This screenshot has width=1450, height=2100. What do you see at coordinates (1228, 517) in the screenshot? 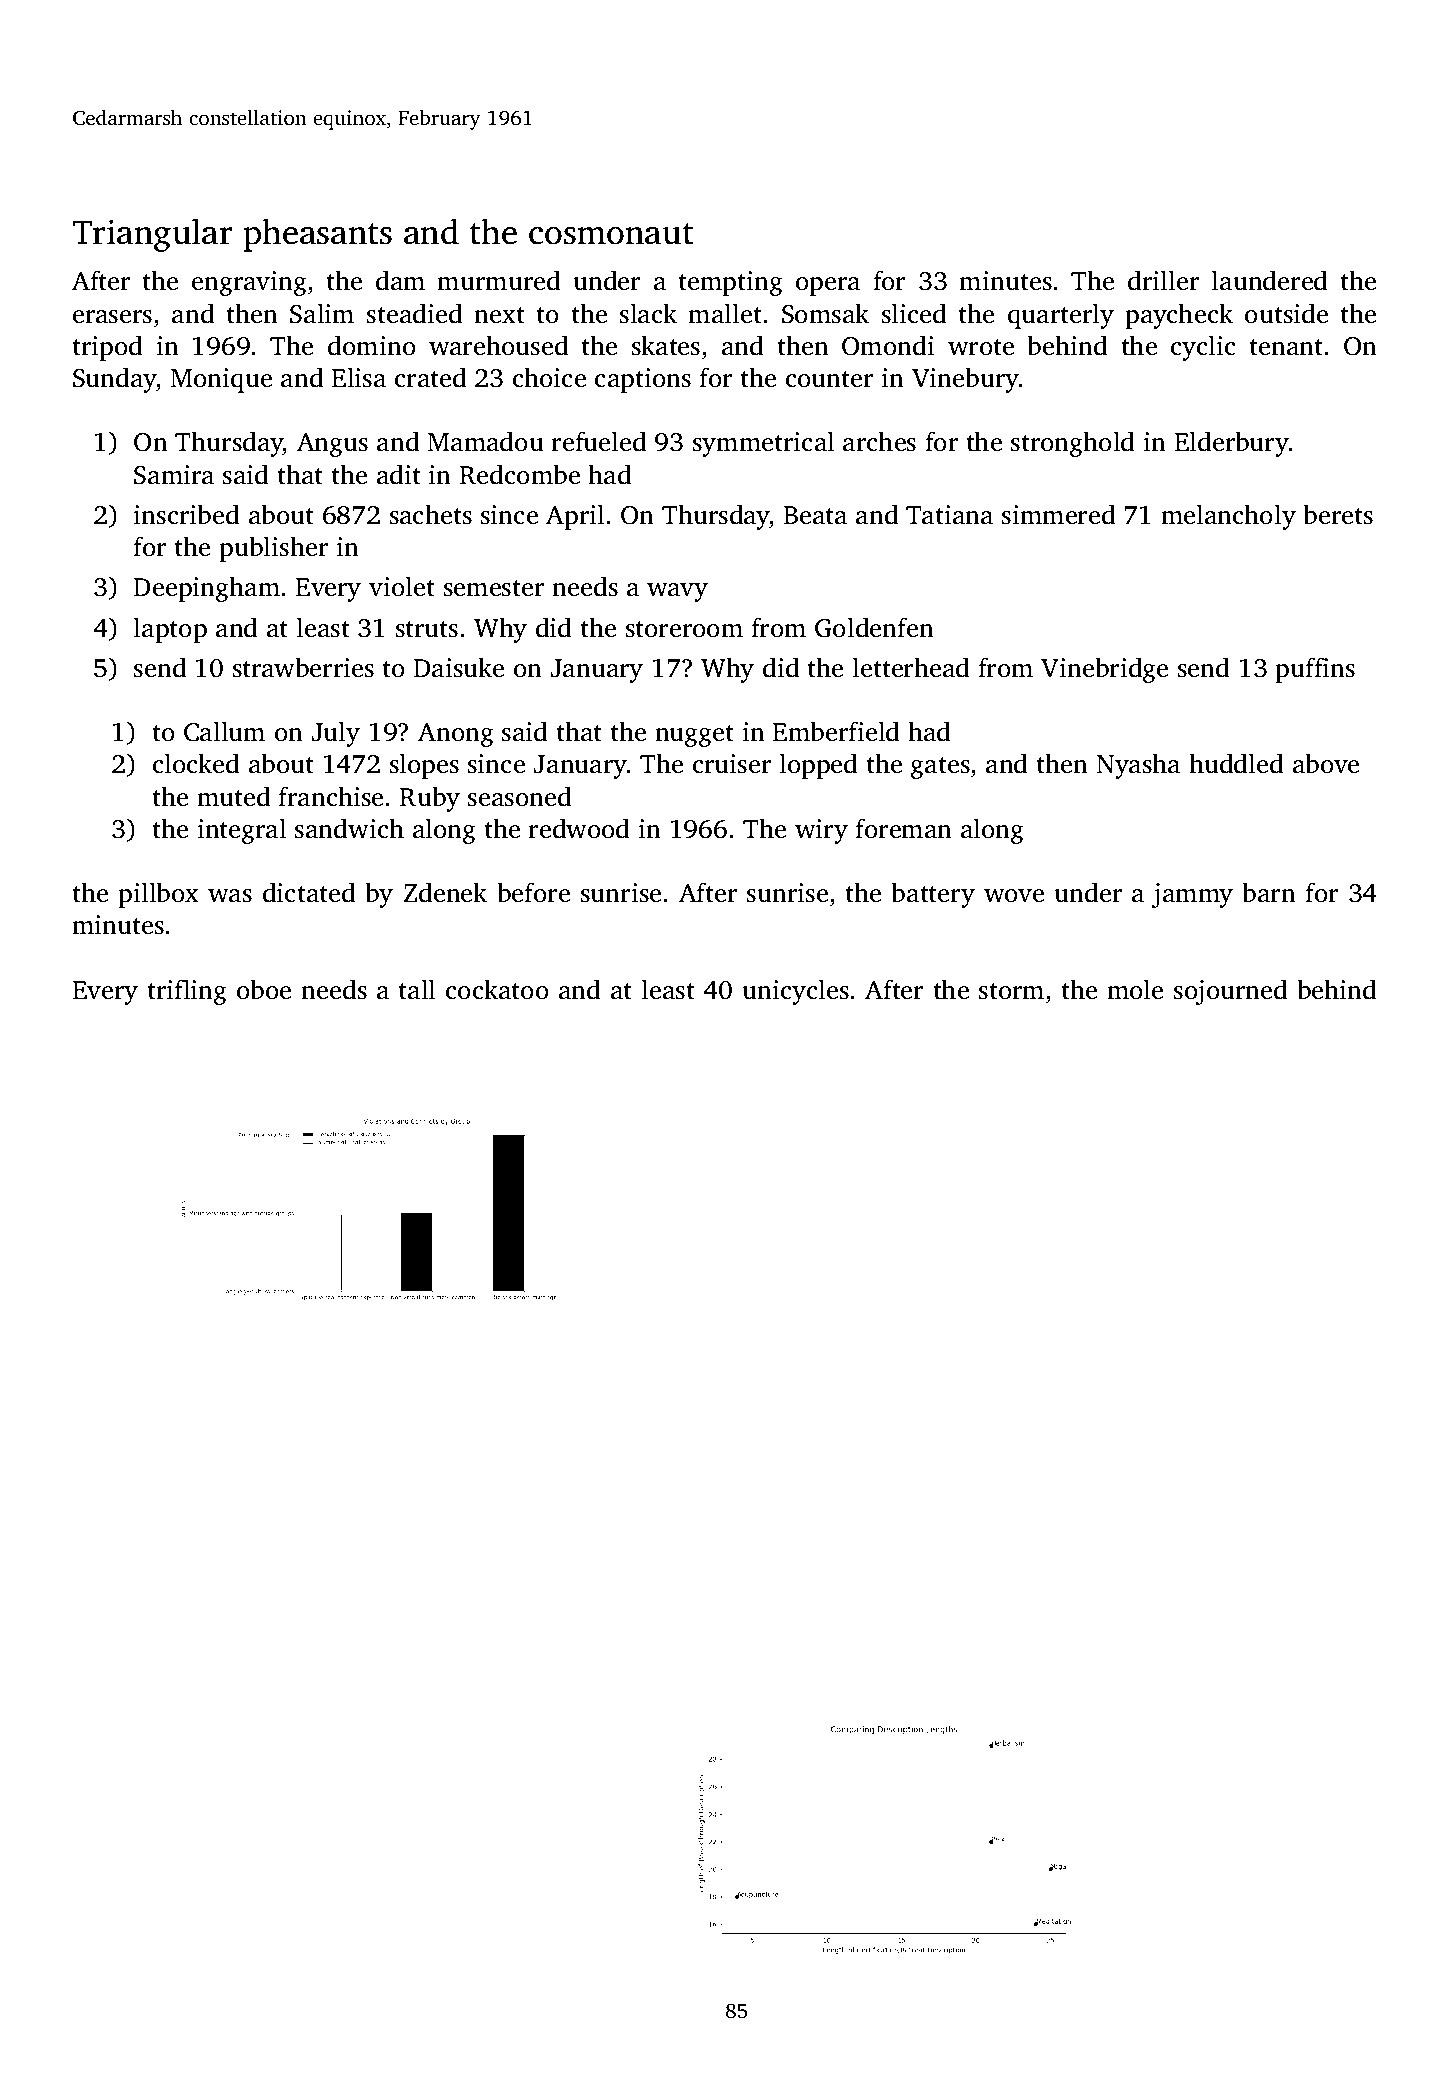
I see `melancholy` at bounding box center [1228, 517].
